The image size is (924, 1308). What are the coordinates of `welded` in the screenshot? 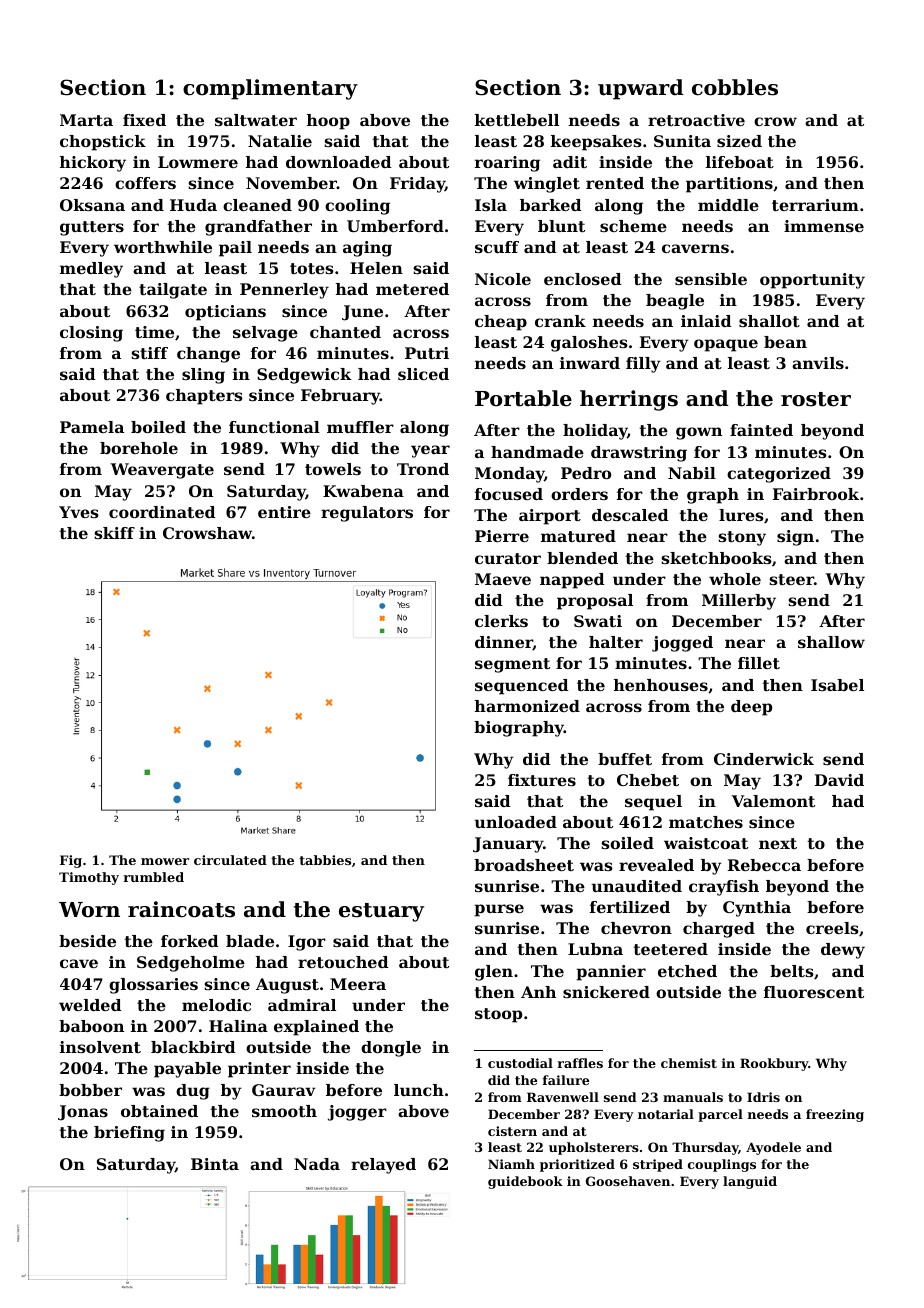 It's located at (90, 1005).
